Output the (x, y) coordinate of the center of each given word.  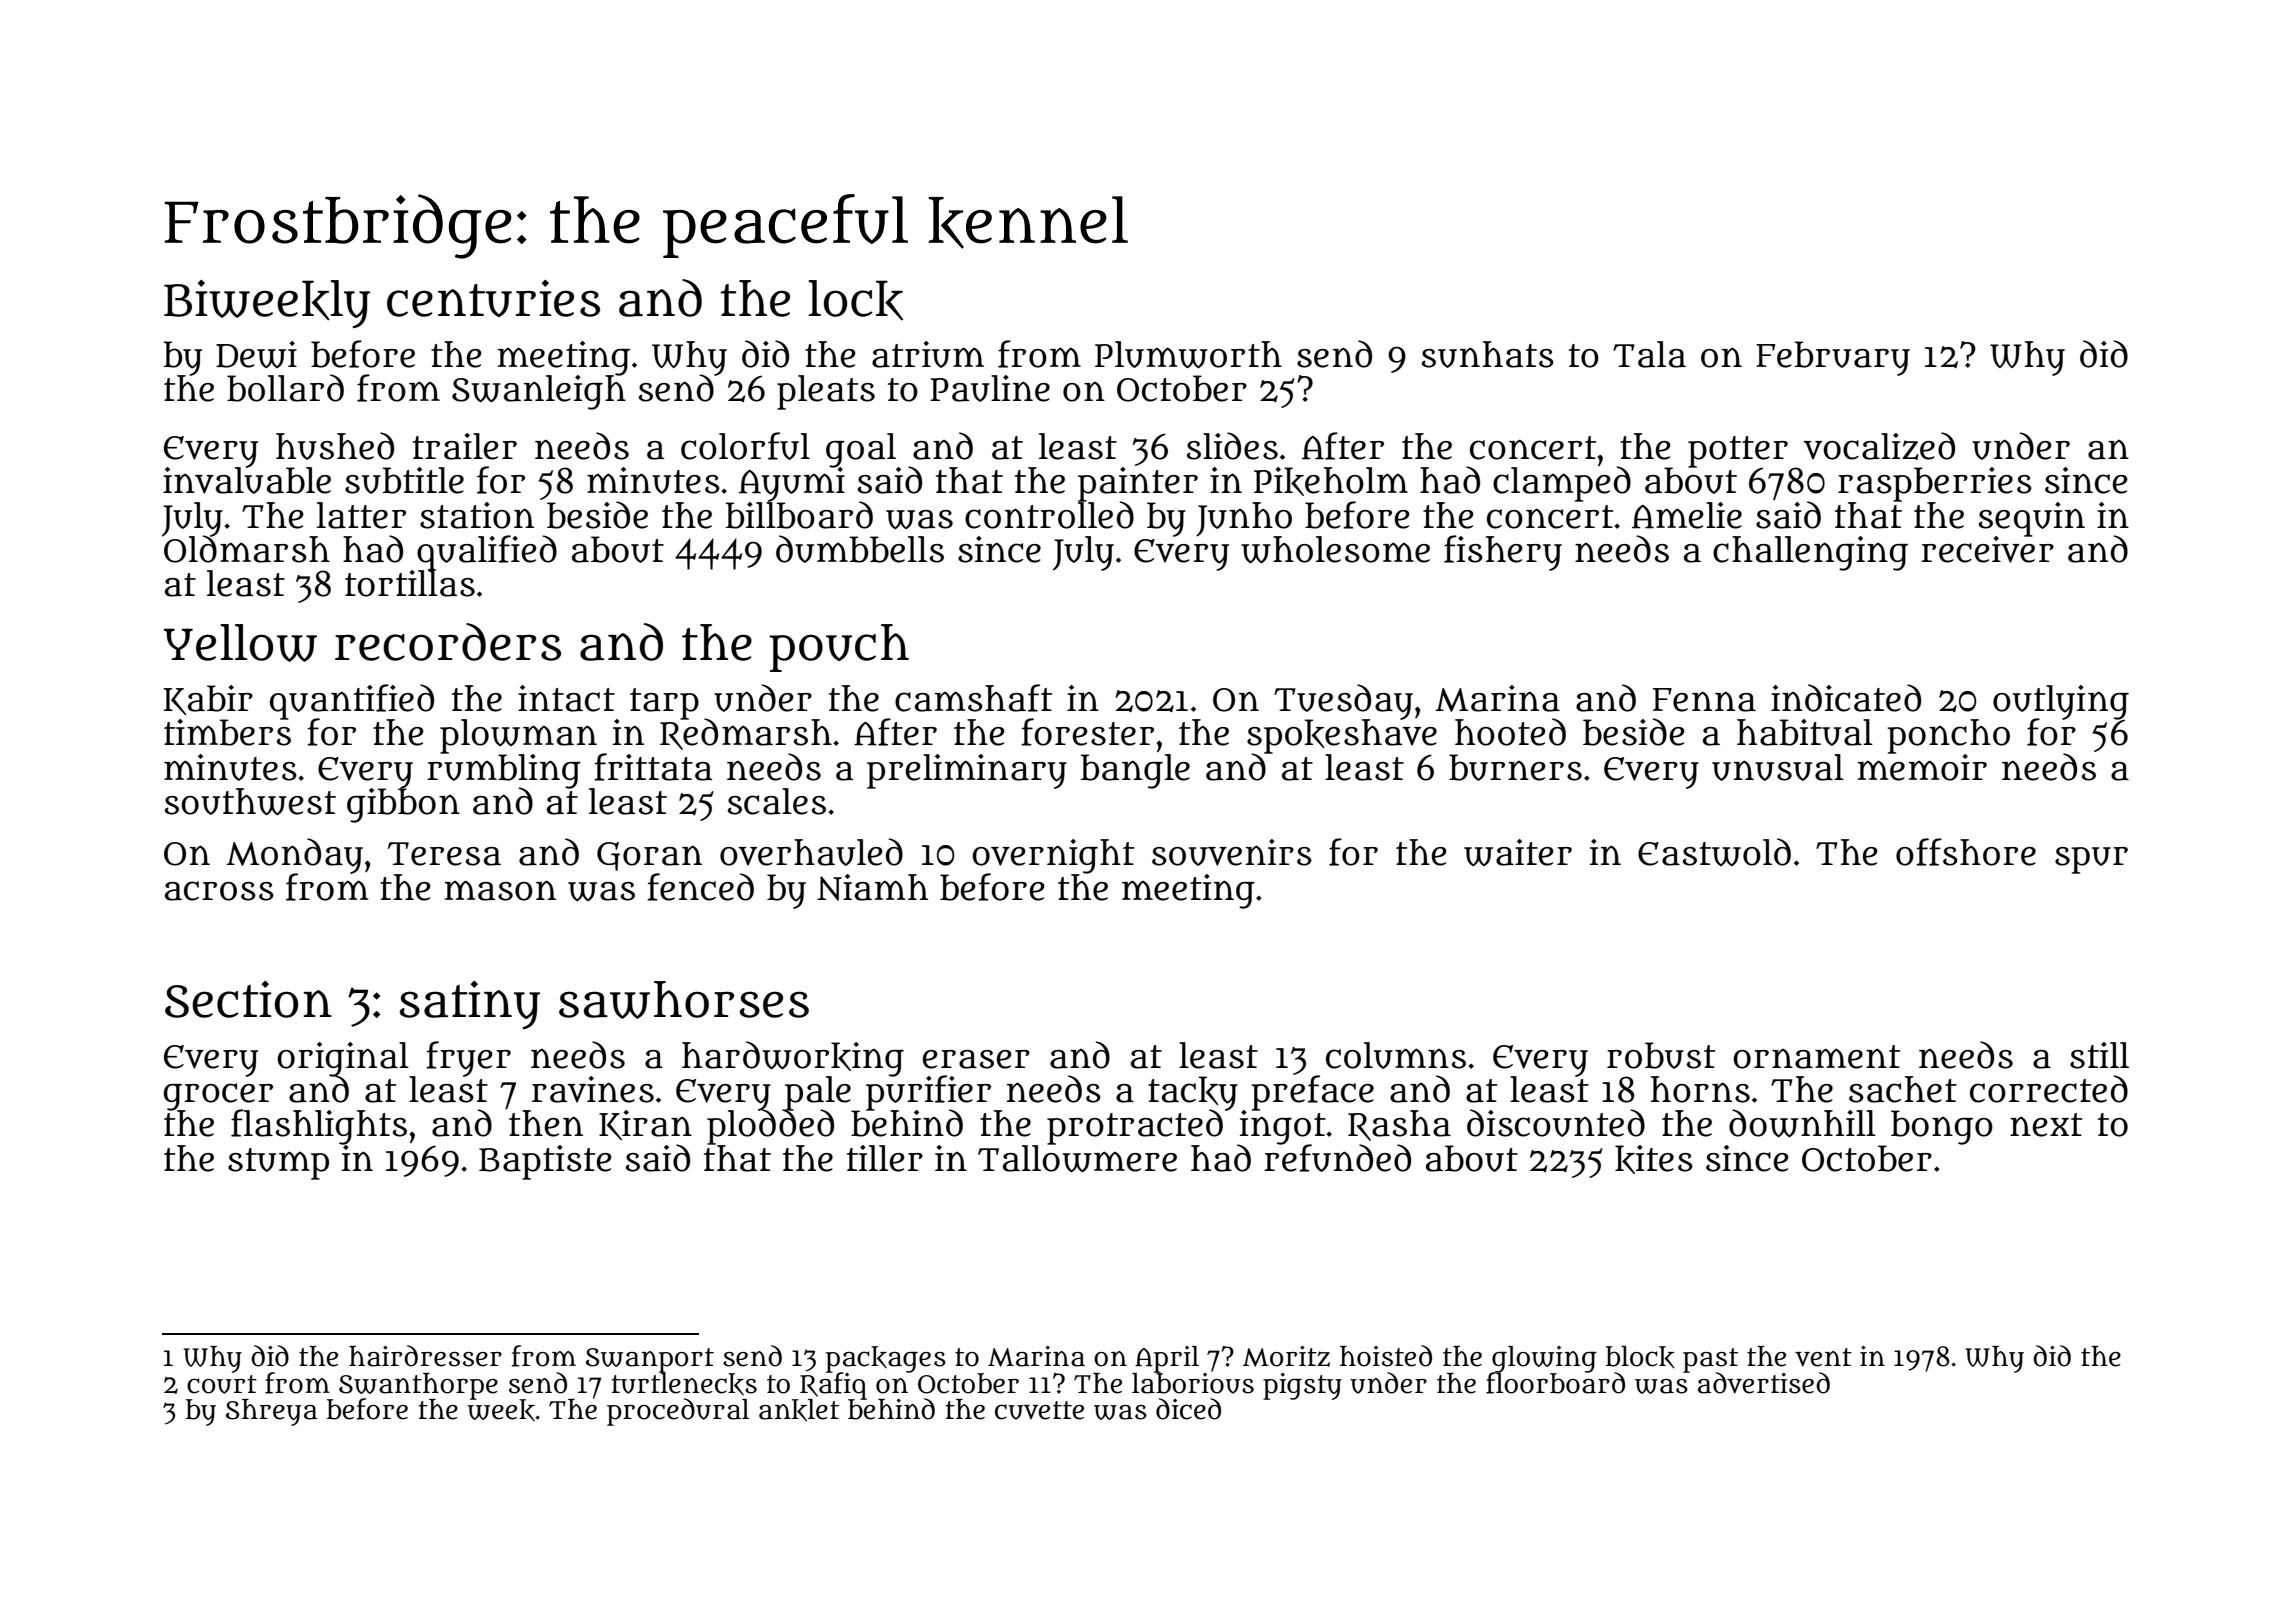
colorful (745, 446)
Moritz (1286, 1356)
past (1710, 1360)
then (546, 1123)
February (1833, 358)
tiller (885, 1158)
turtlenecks (684, 1384)
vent (1823, 1357)
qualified (487, 552)
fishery (1503, 553)
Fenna (1704, 700)
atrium (928, 354)
